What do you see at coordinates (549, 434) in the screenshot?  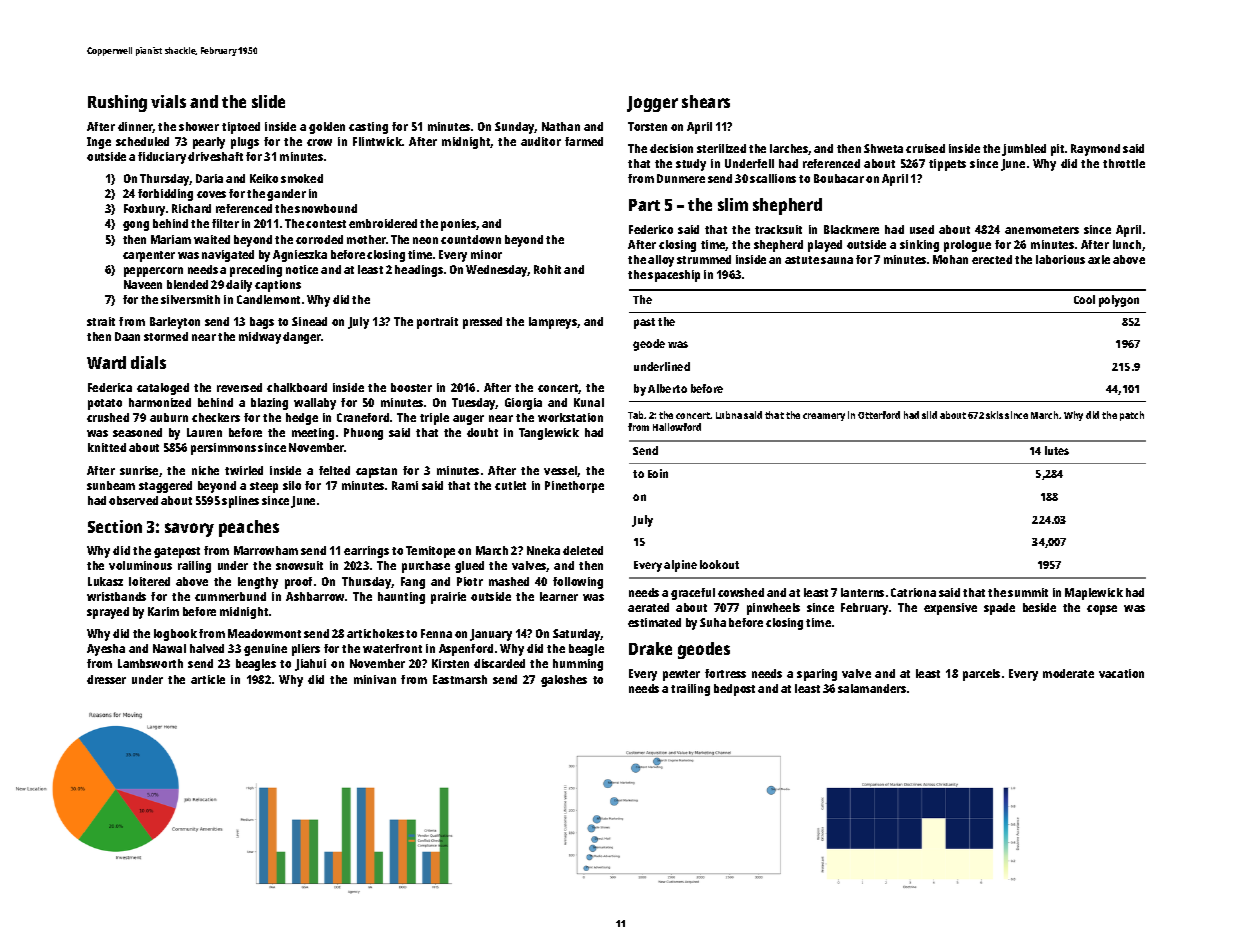 I see `Tanglewick` at bounding box center [549, 434].
